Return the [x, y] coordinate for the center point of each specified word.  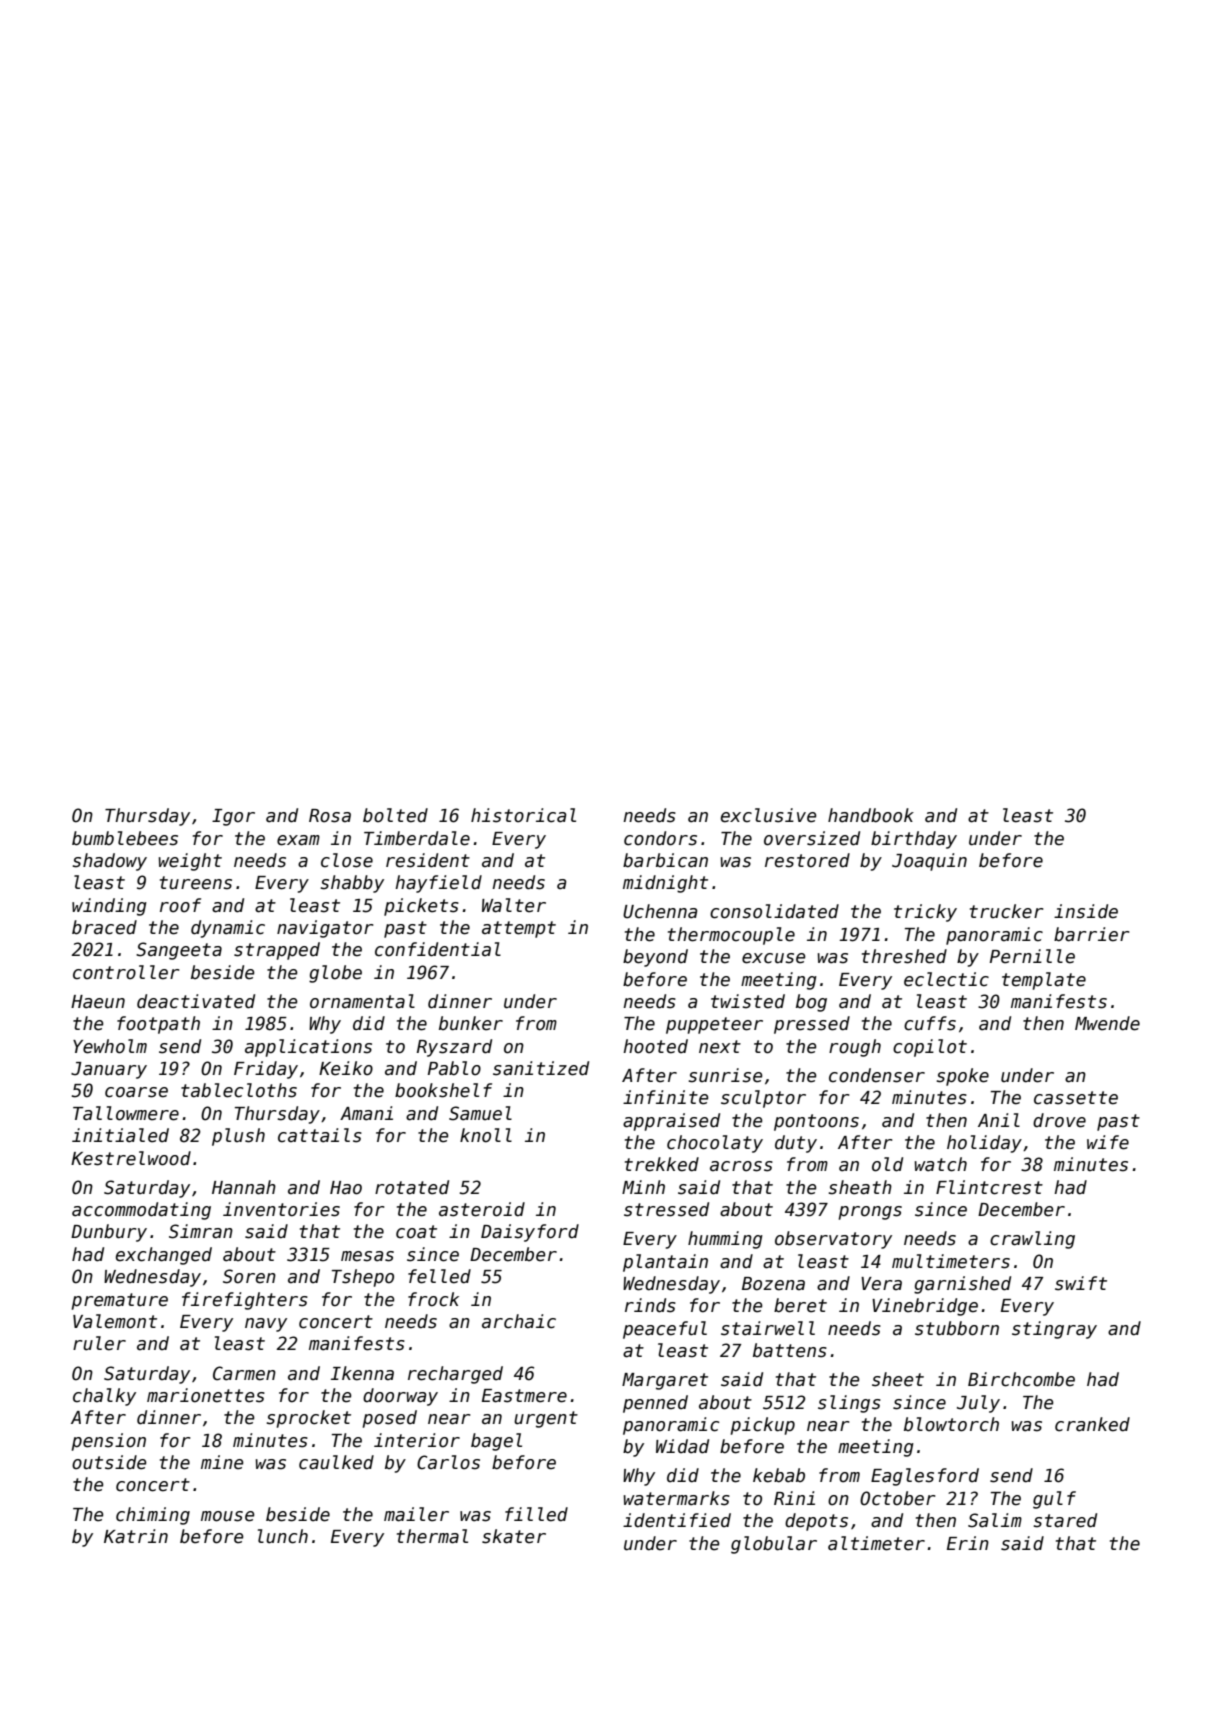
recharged [455, 1375]
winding [109, 907]
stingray [1054, 1330]
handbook [871, 815]
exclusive [769, 815]
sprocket [308, 1419]
